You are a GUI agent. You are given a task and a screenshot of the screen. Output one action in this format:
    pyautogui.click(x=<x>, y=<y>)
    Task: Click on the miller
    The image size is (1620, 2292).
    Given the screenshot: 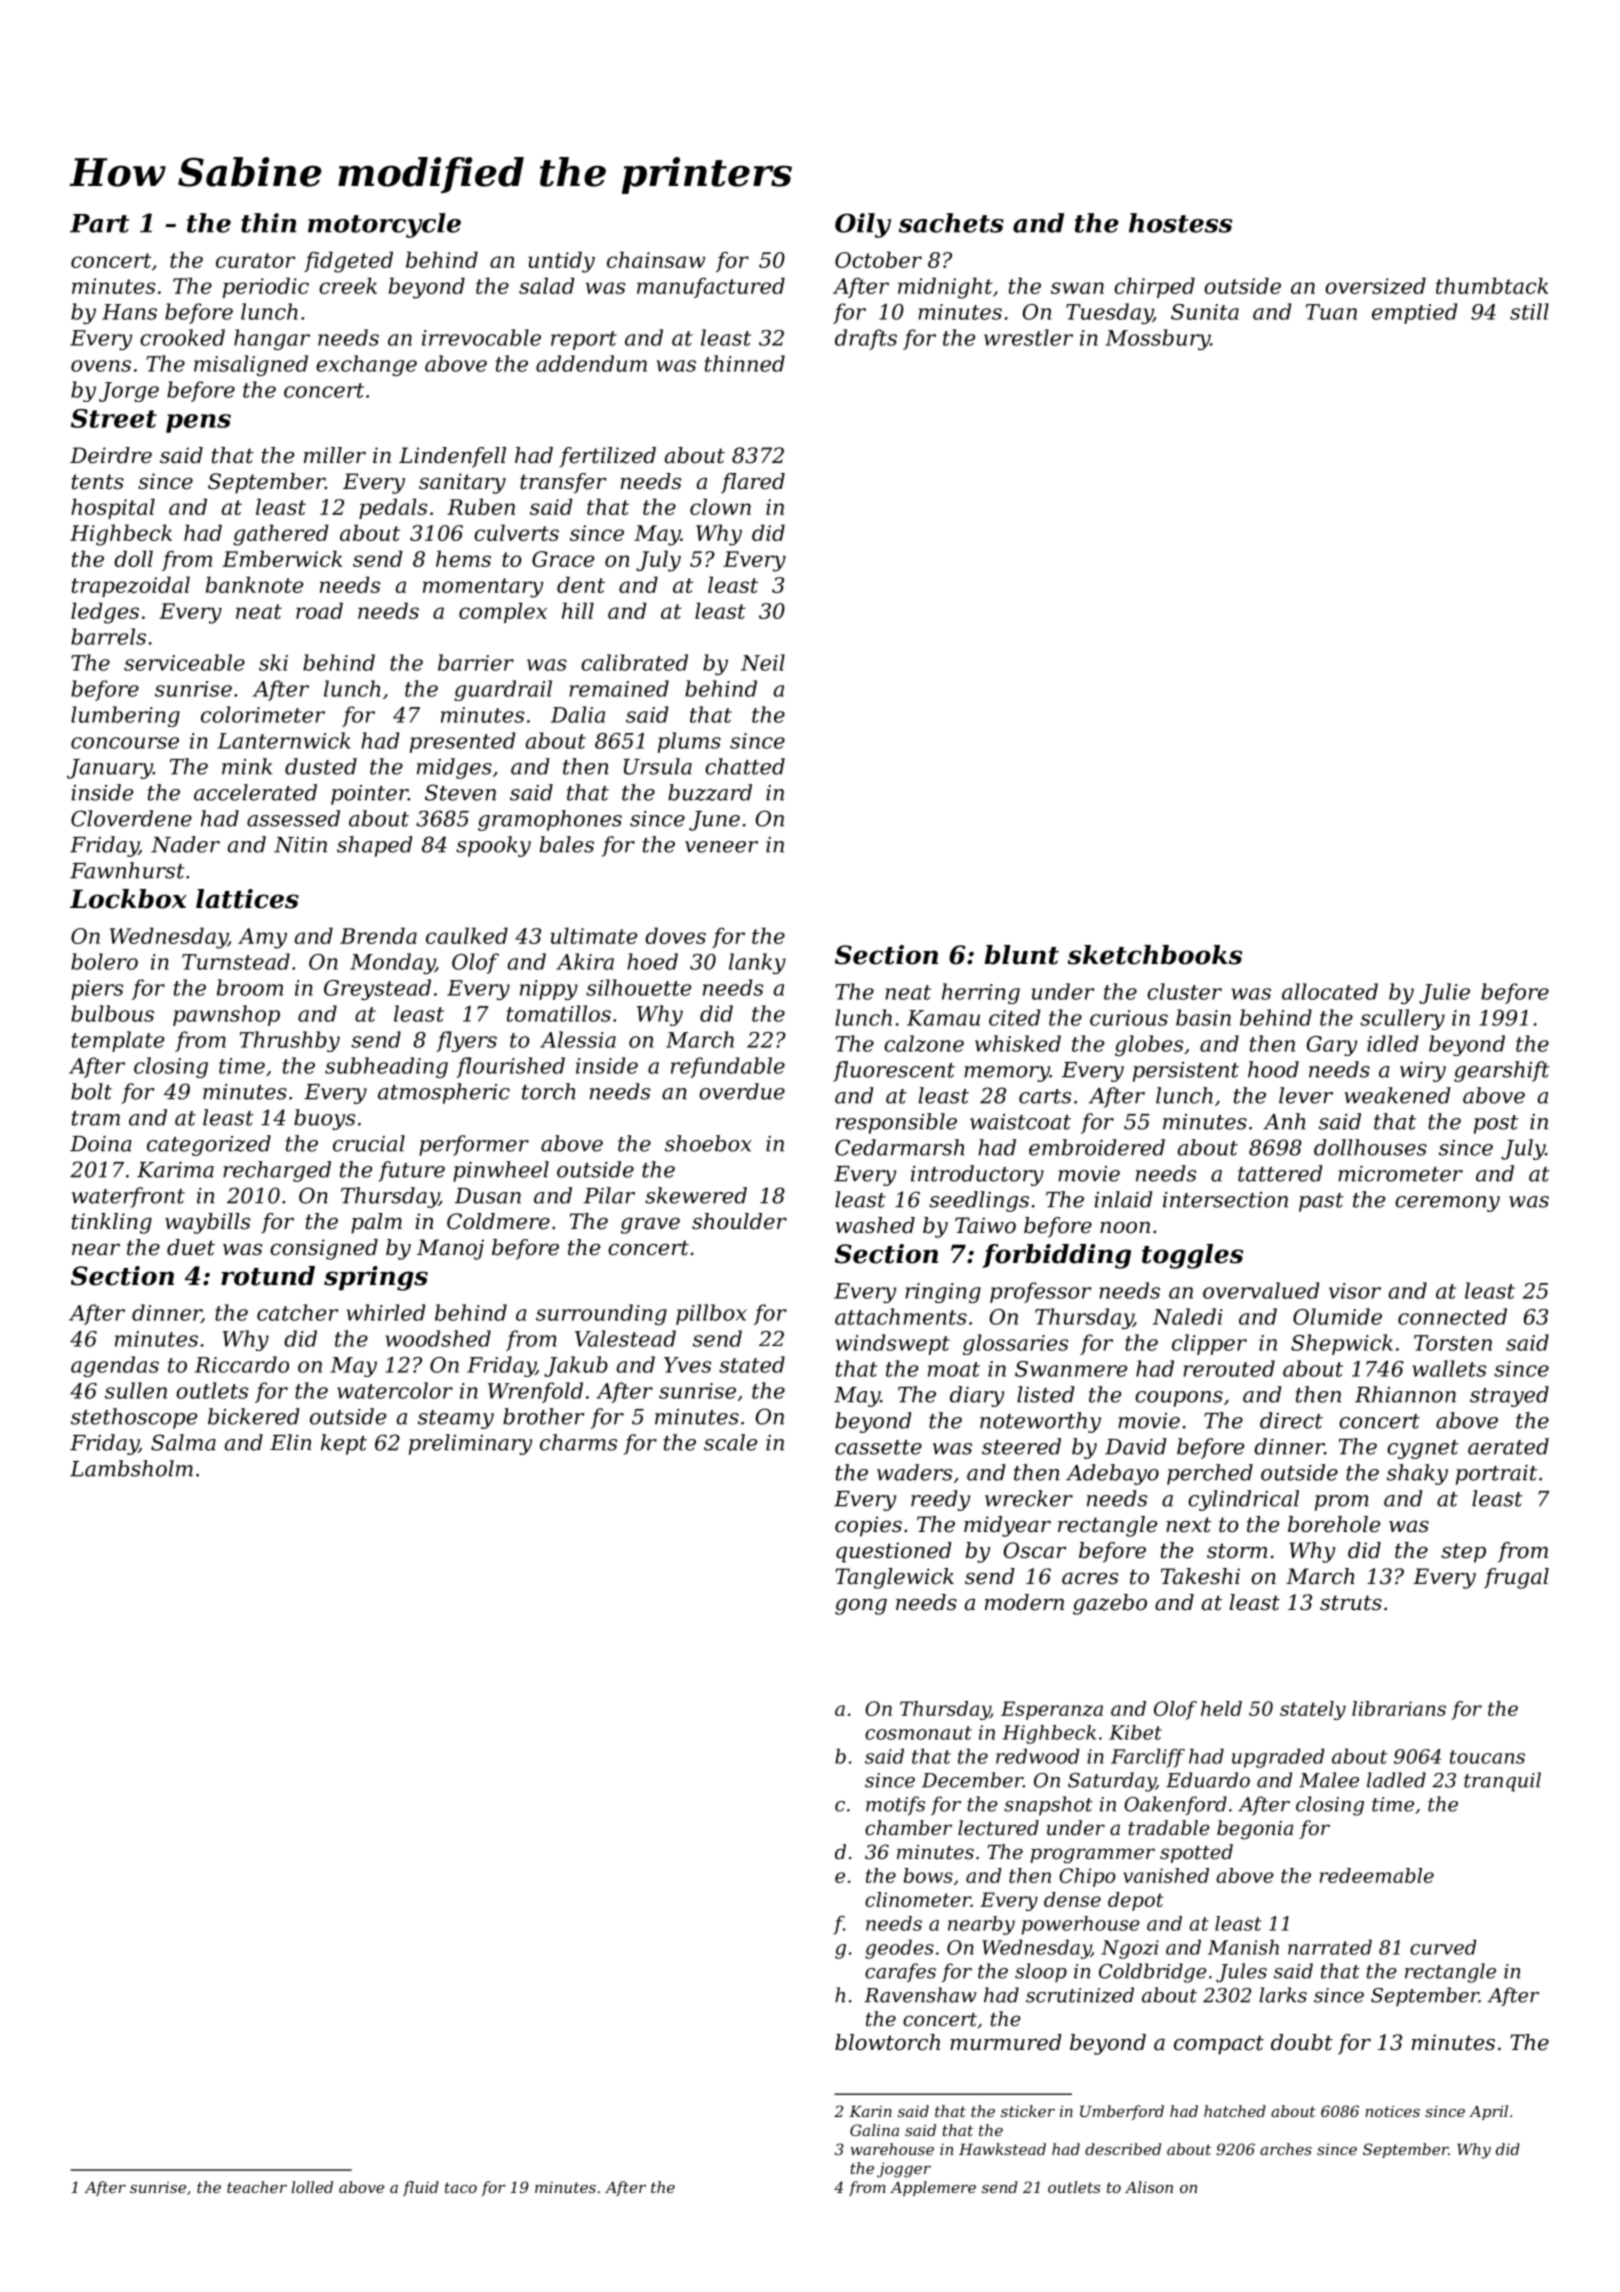 What is the action you would take?
    pyautogui.click(x=335, y=455)
